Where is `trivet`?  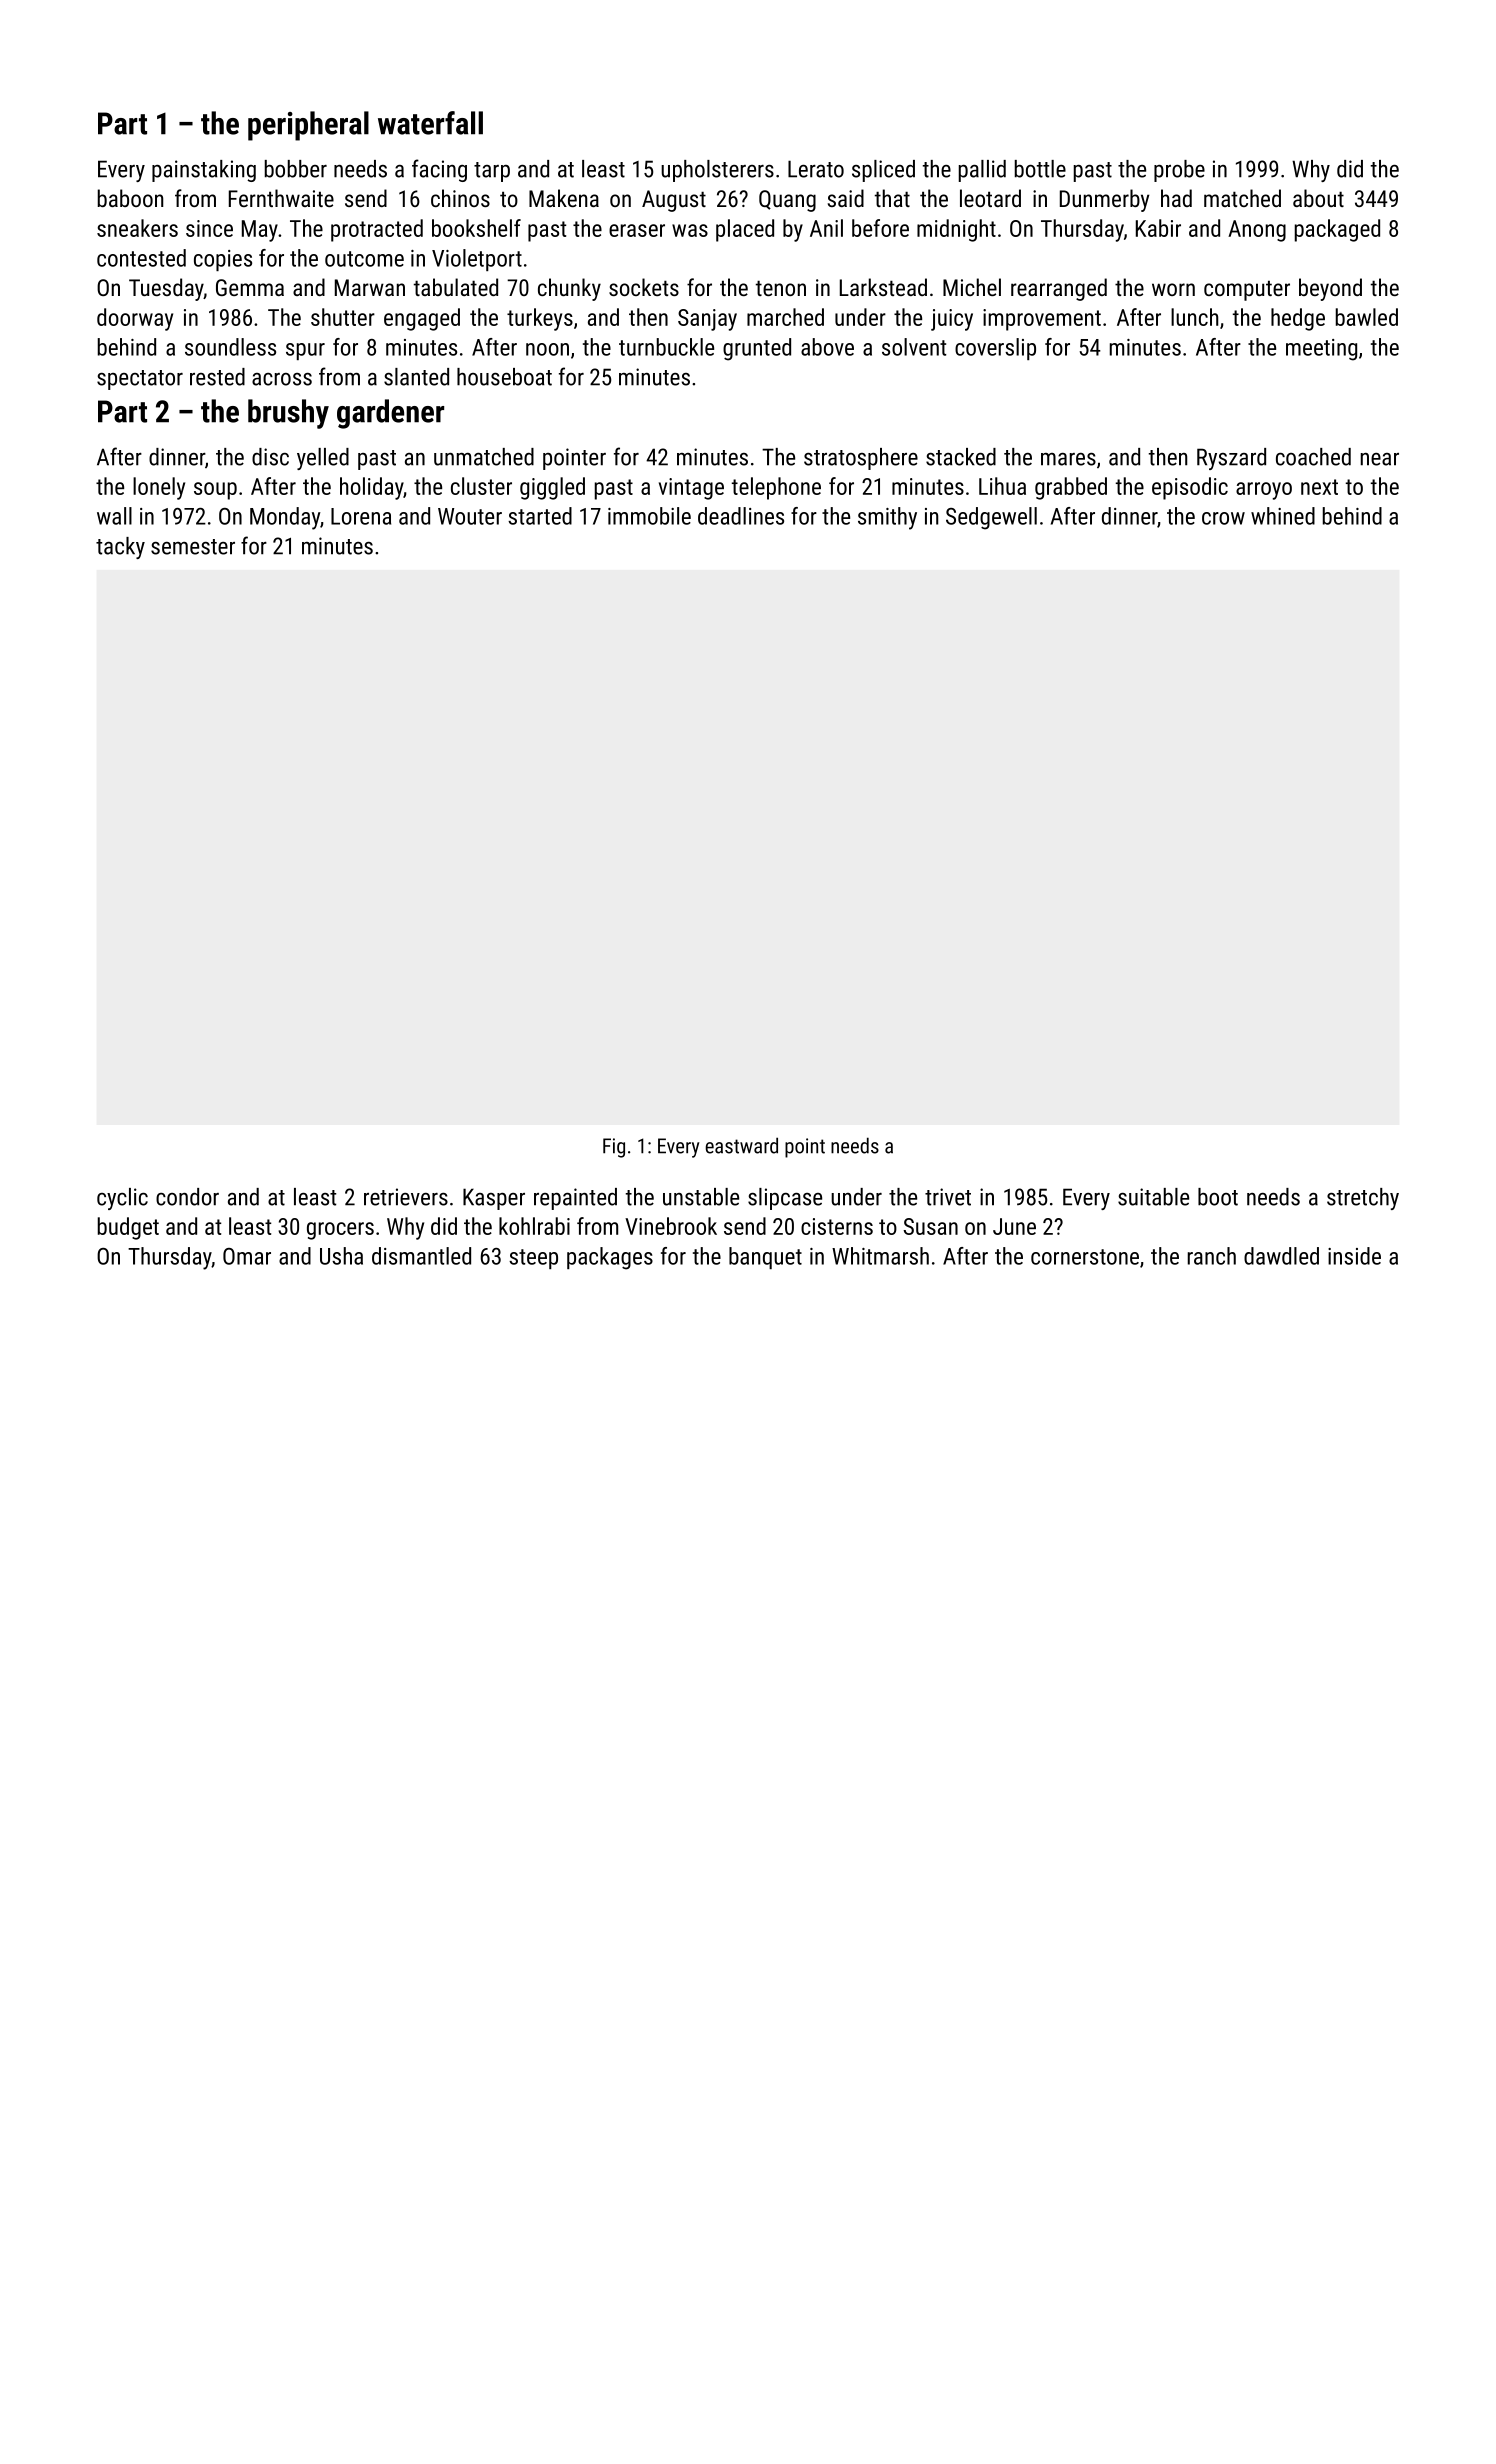
trivet is located at coordinates (948, 1197).
